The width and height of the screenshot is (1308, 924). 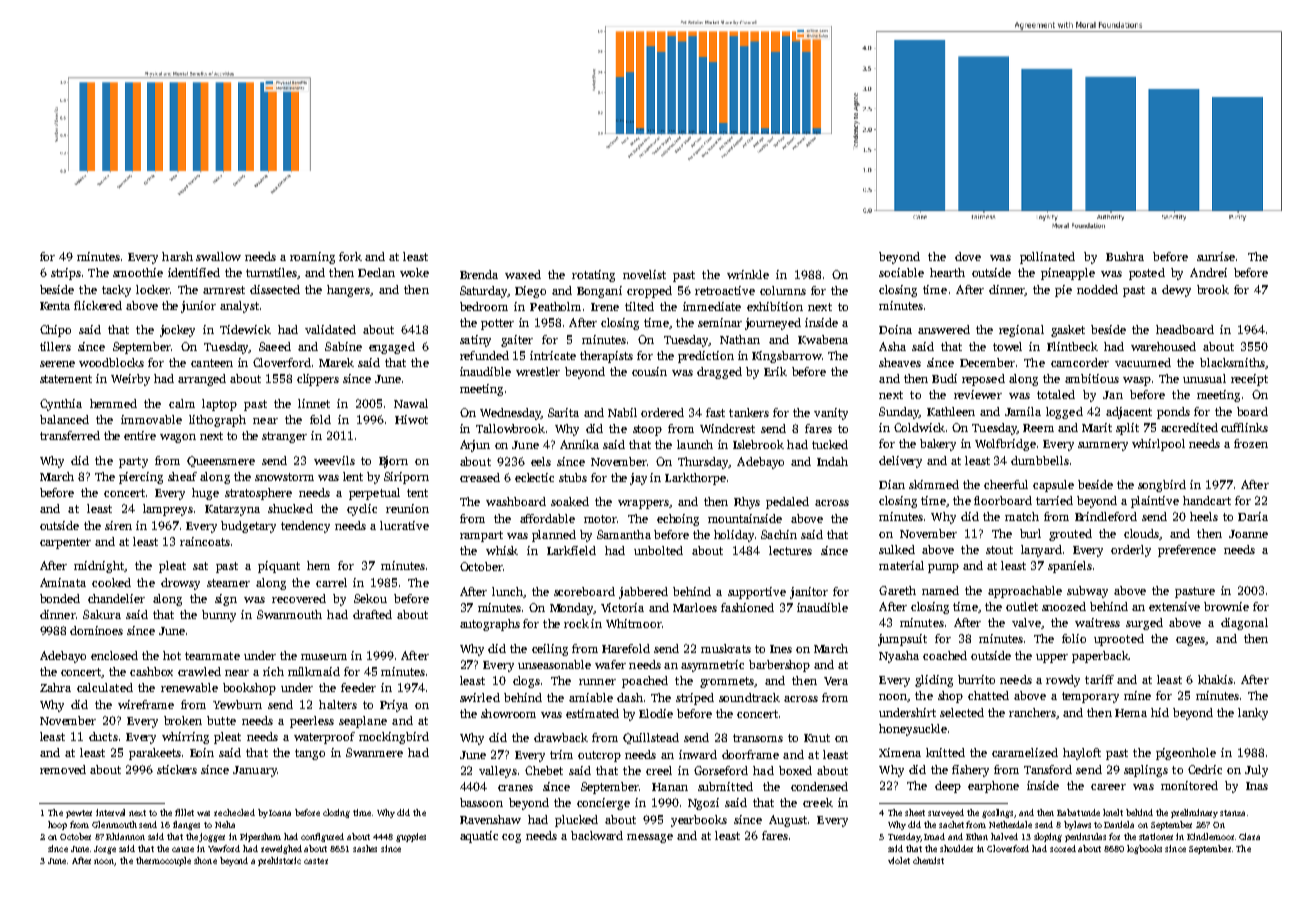 I want to click on dove, so click(x=968, y=256).
